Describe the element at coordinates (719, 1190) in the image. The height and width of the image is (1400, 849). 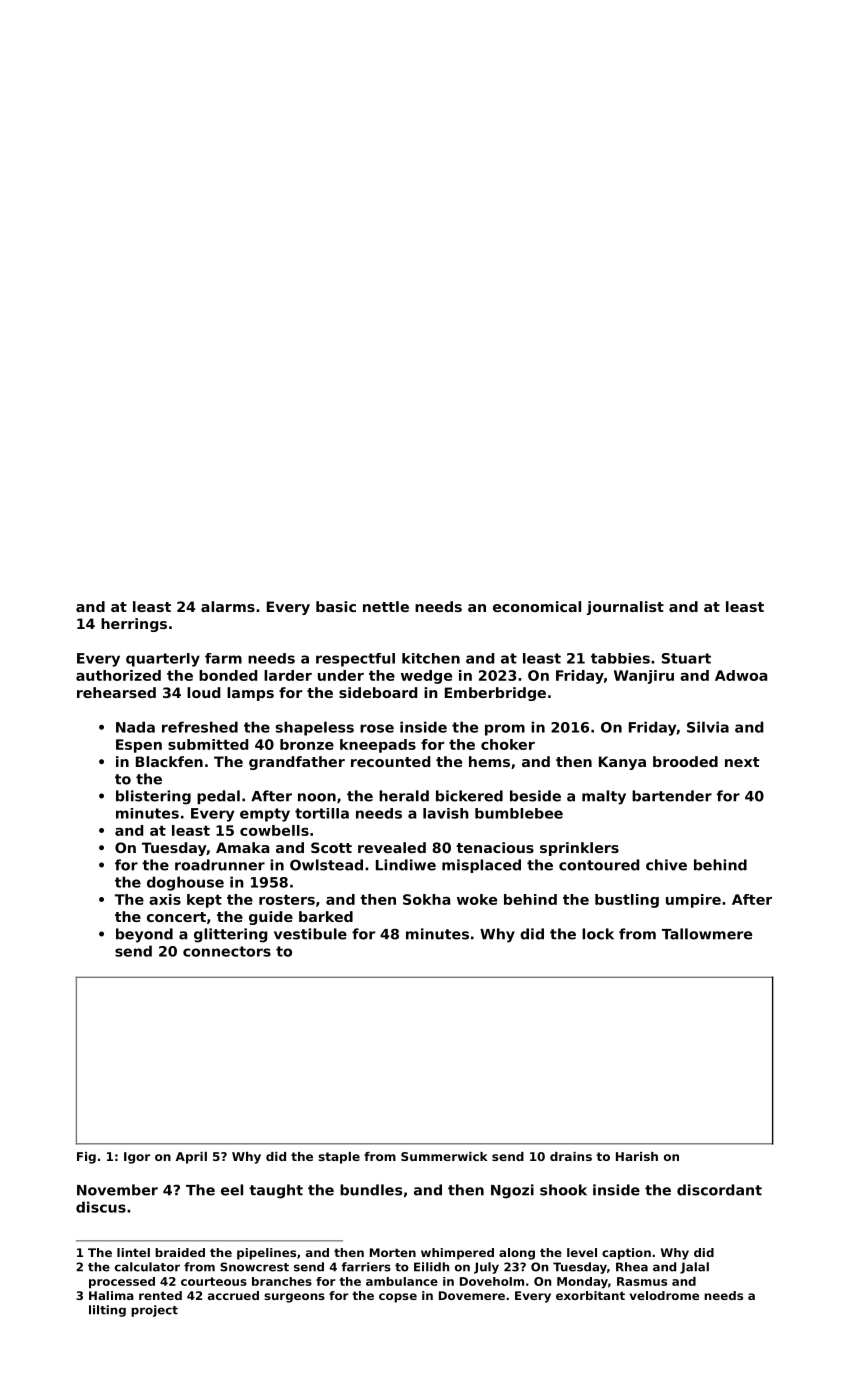
I see `discordant` at that location.
